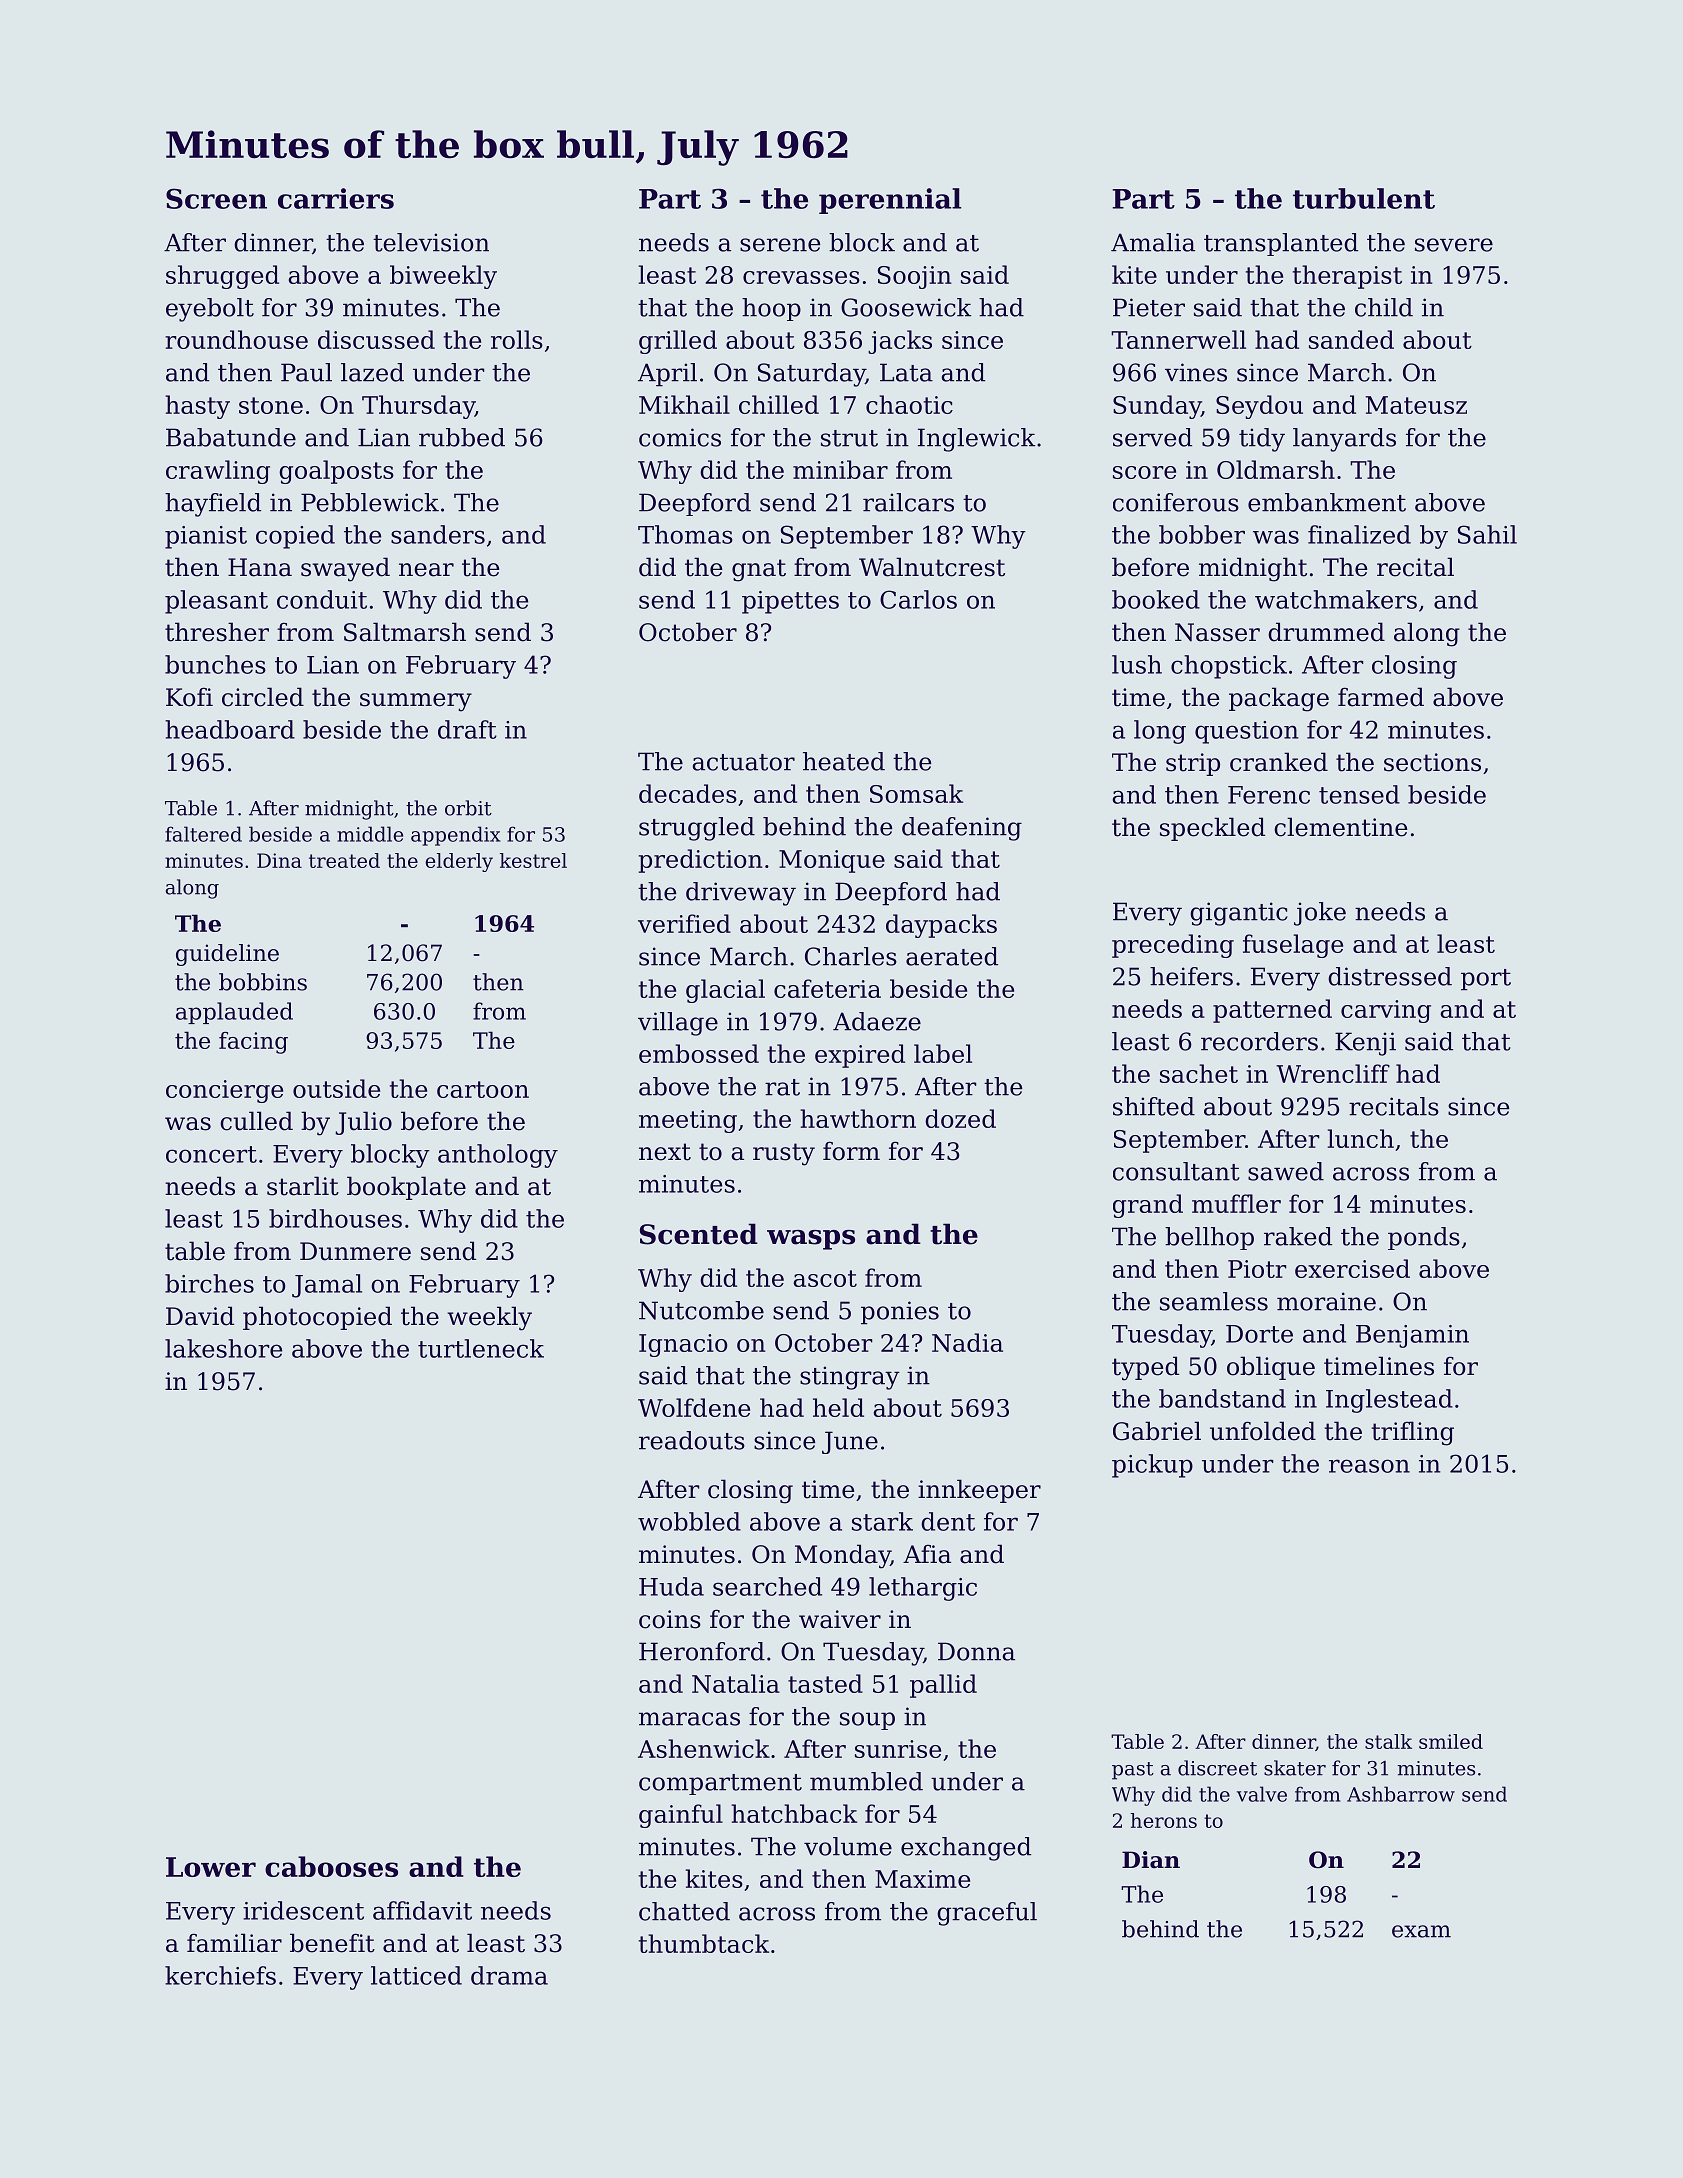  What do you see at coordinates (376, 339) in the screenshot?
I see `discussed` at bounding box center [376, 339].
